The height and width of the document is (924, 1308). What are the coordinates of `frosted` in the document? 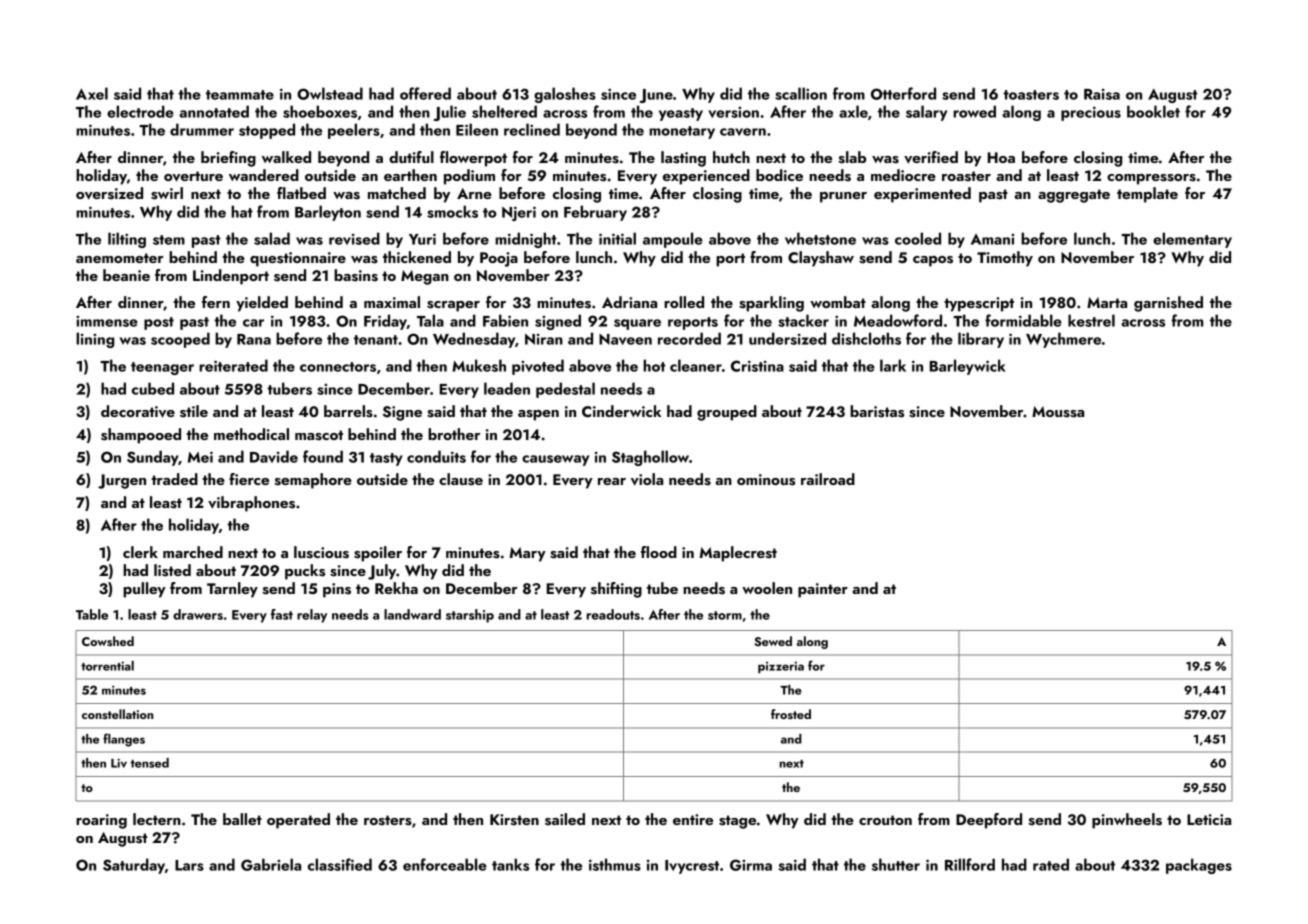 It's located at (791, 714).
